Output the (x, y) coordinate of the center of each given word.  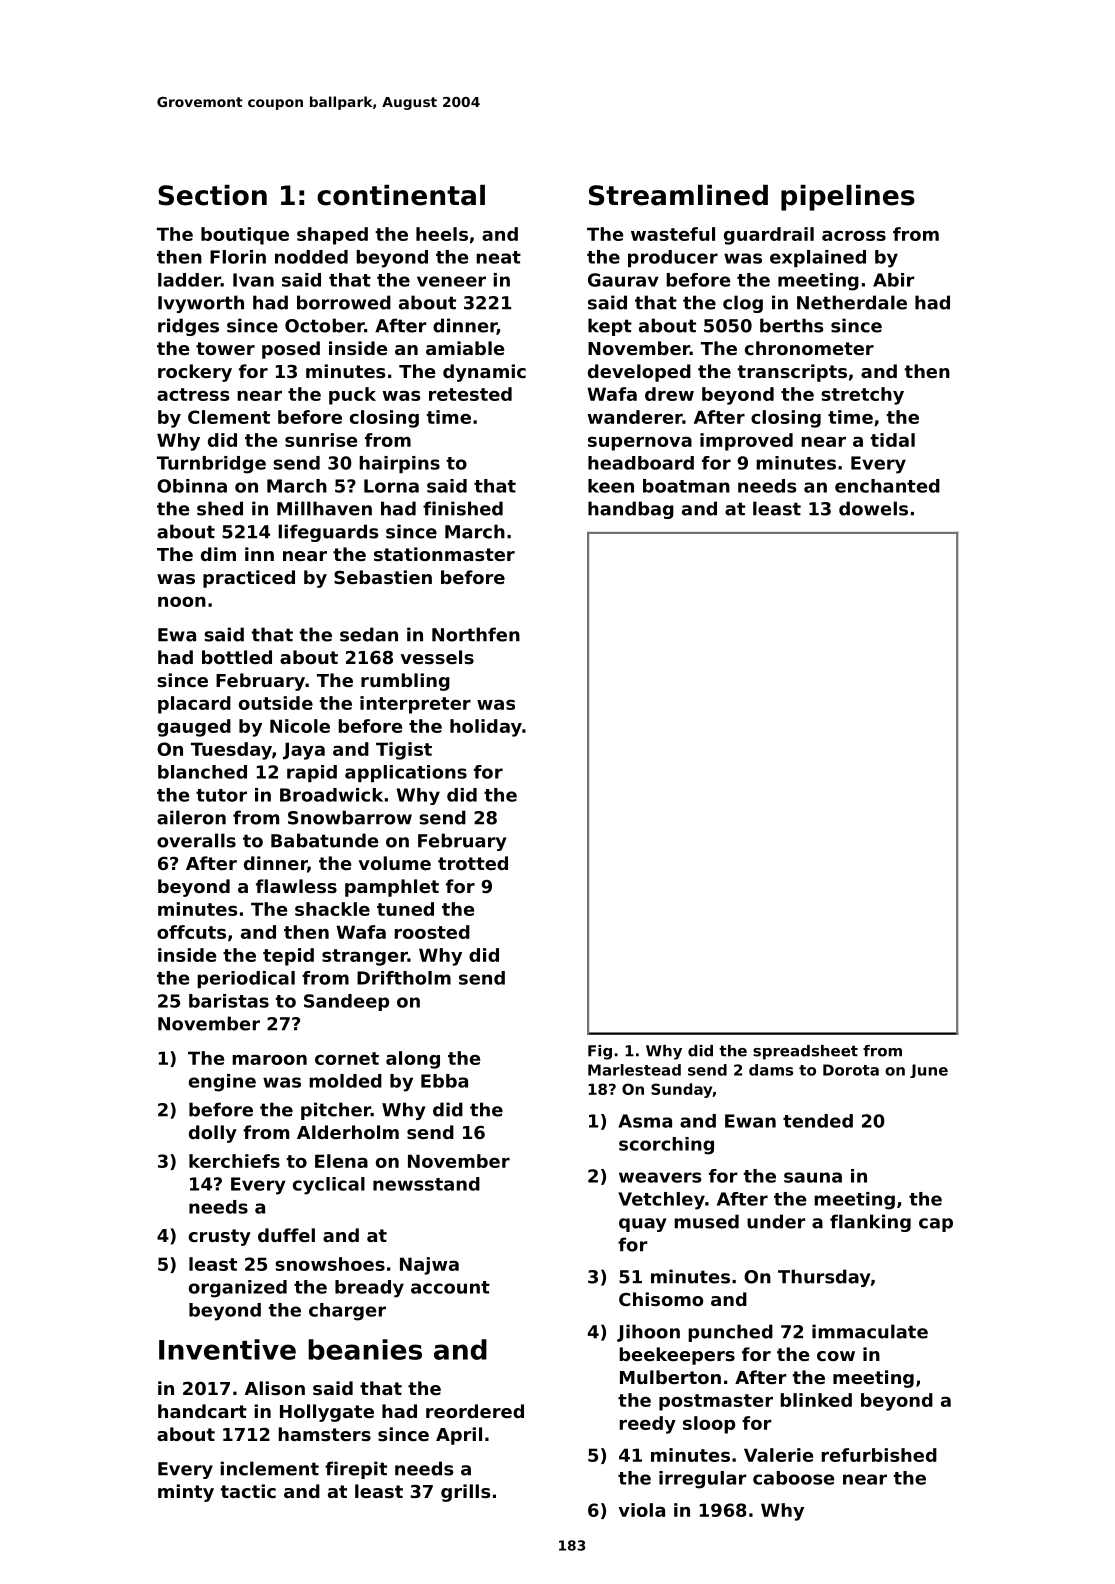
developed (639, 373)
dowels (873, 508)
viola (641, 1510)
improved (746, 442)
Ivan (253, 280)
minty (186, 1493)
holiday (486, 728)
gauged (194, 728)
